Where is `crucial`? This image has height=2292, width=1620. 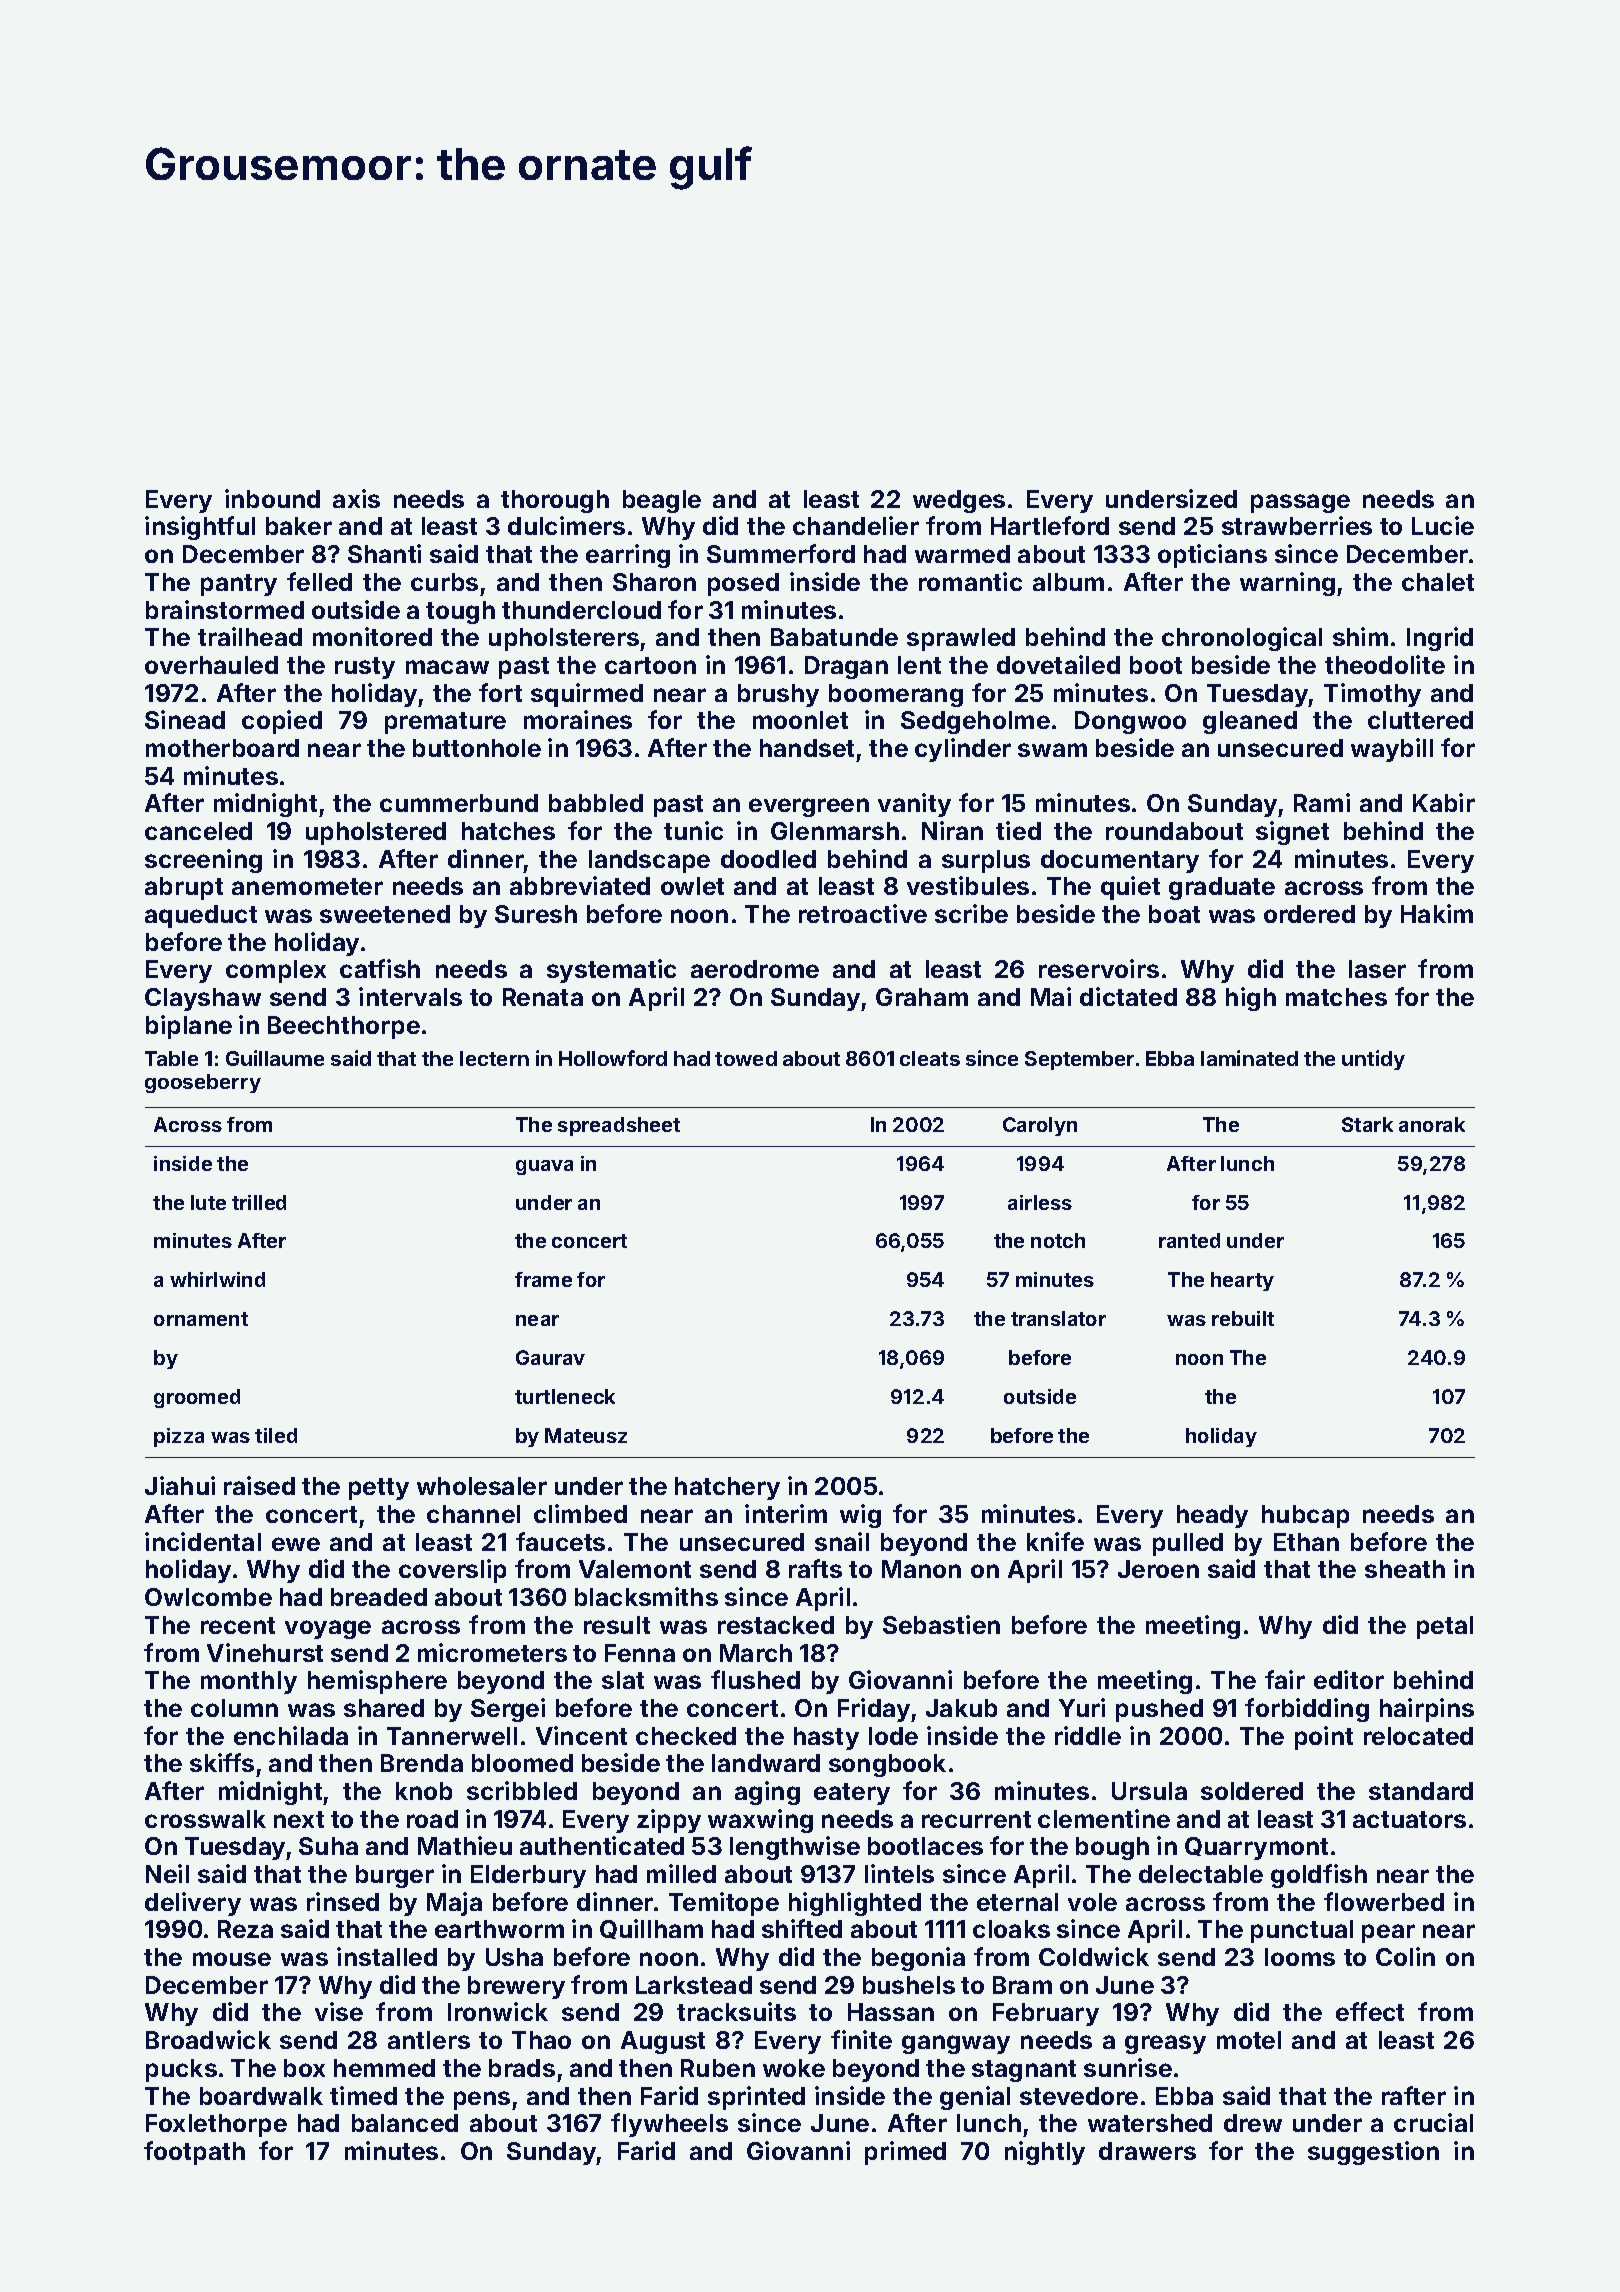
crucial is located at coordinates (1433, 2122).
